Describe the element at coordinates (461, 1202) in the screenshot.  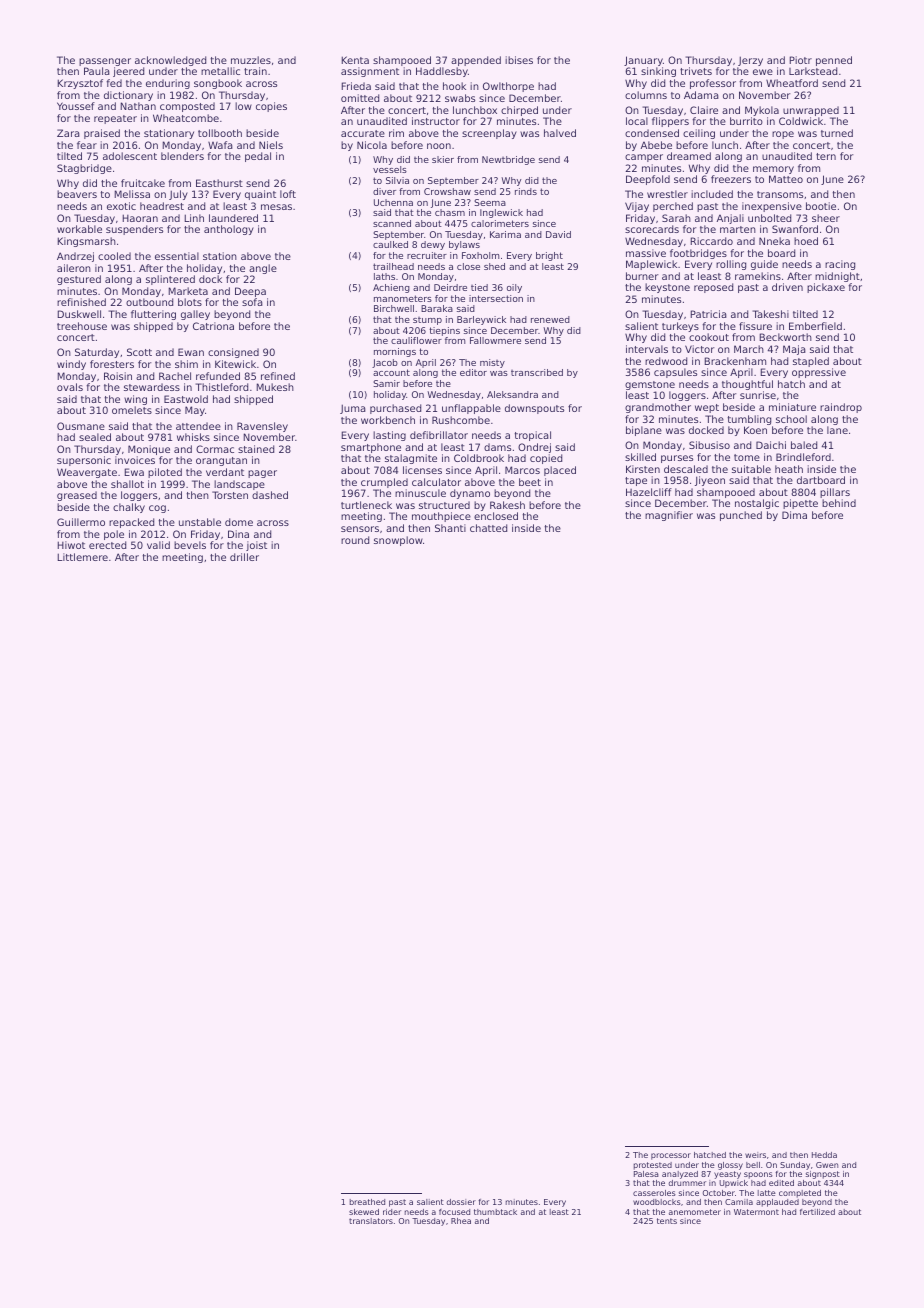
I see `dossier` at that location.
